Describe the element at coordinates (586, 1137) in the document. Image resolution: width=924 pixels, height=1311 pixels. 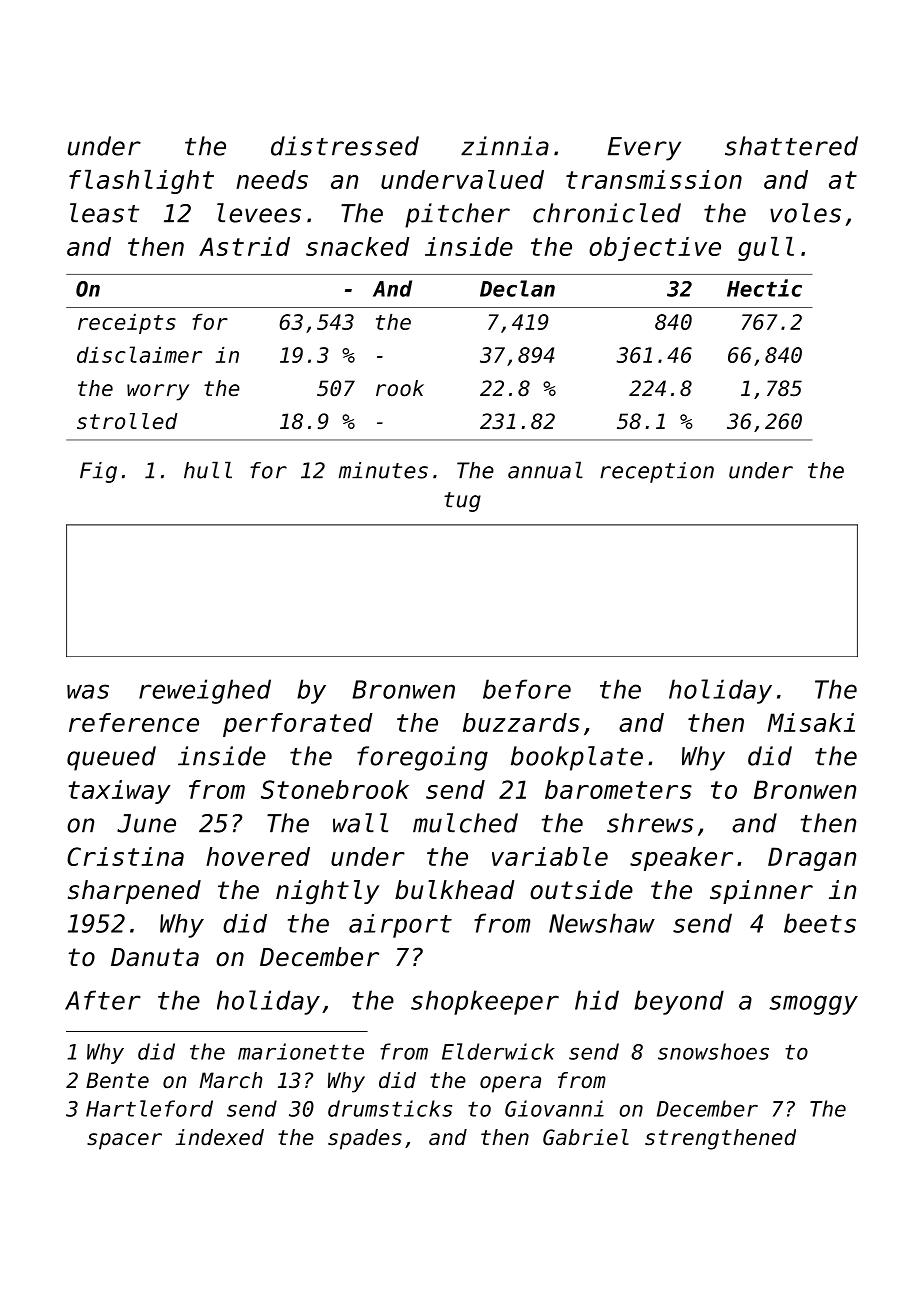
I see `Gabriel` at that location.
